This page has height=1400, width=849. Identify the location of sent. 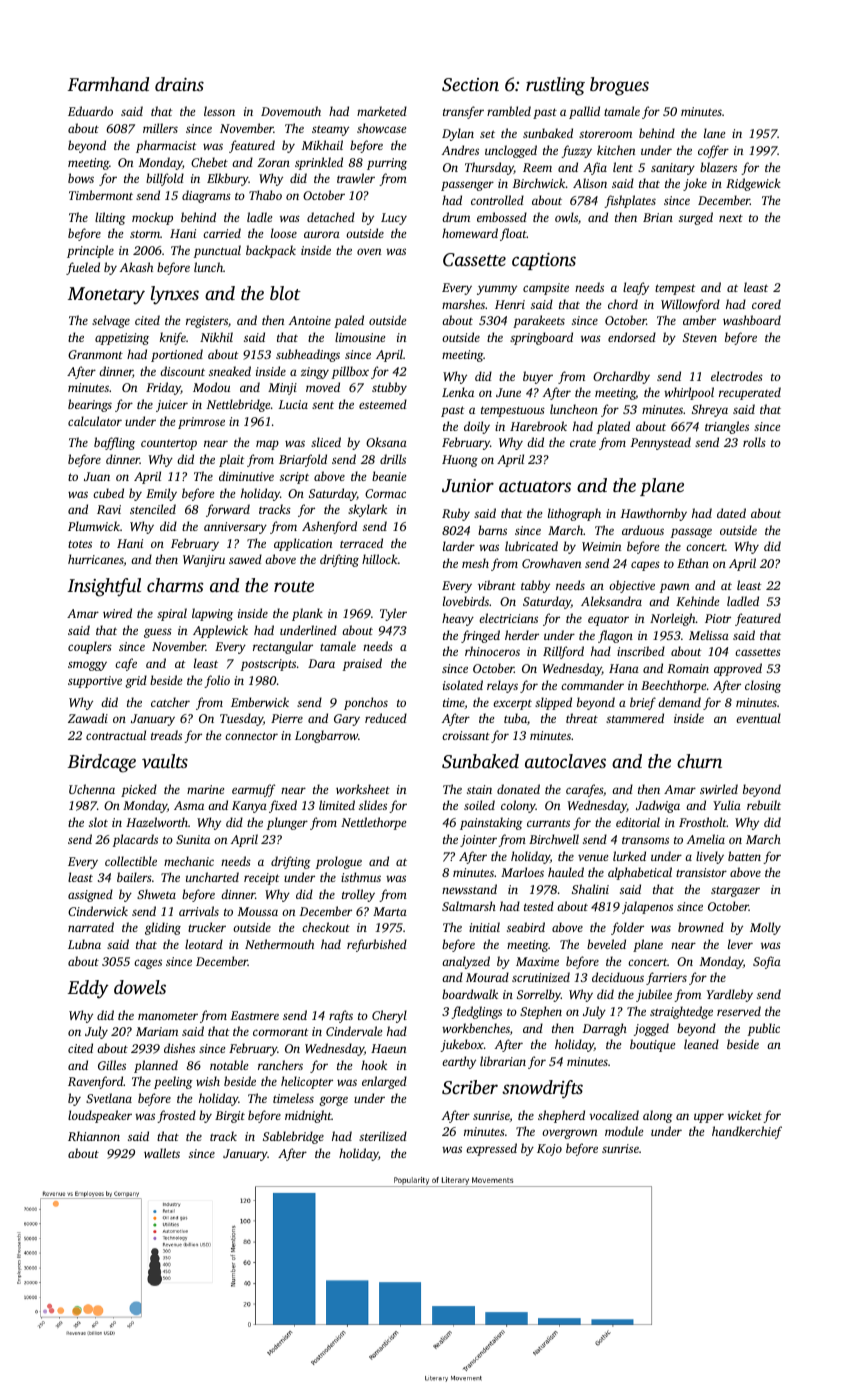
(323, 405).
